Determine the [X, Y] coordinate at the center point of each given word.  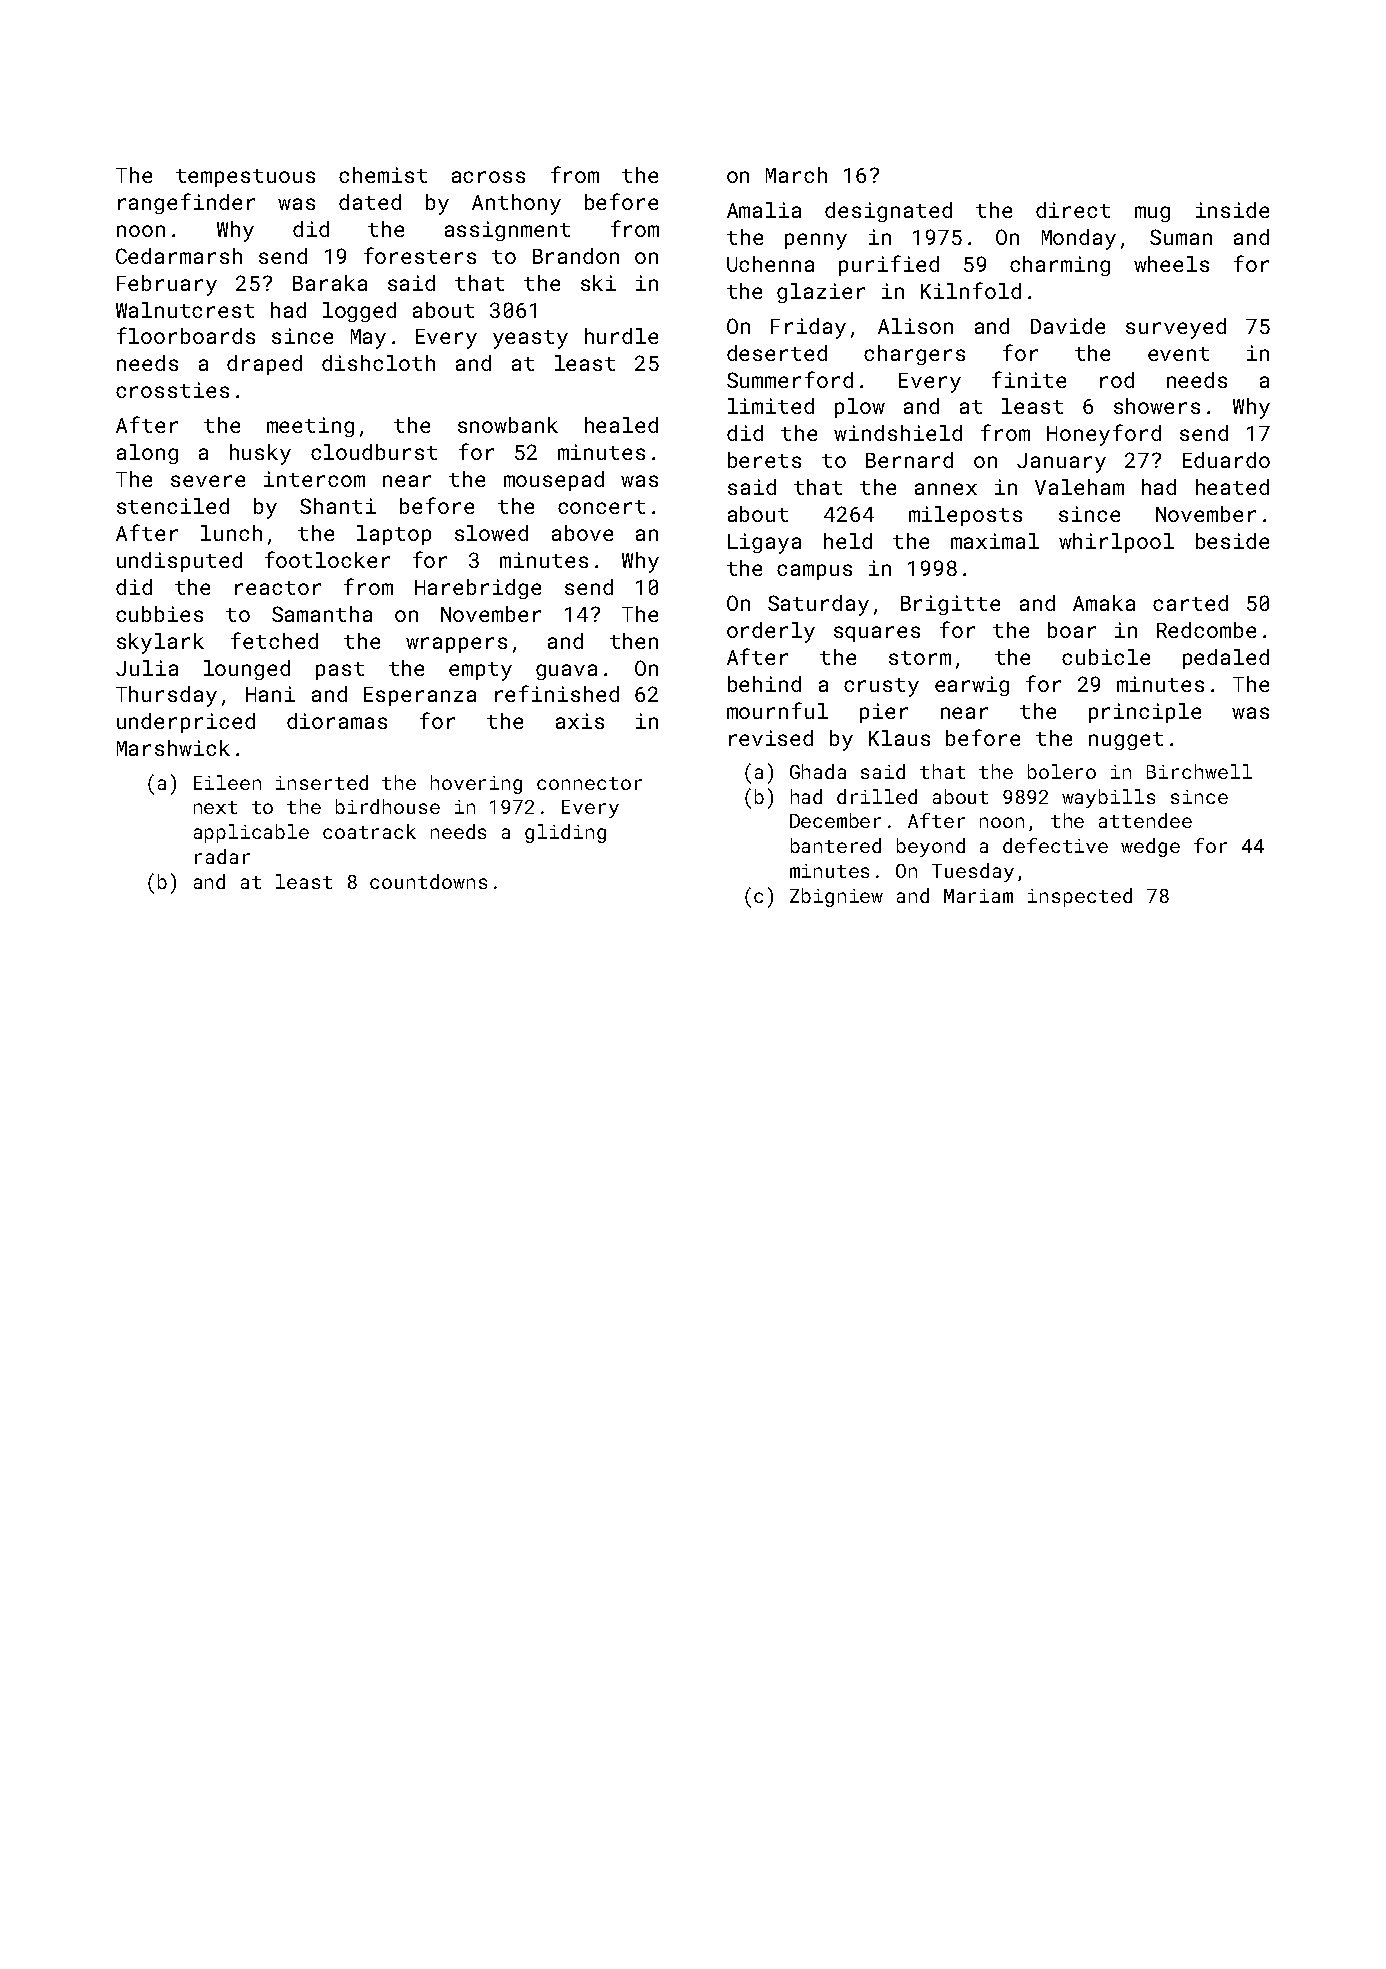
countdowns [428, 881]
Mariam [978, 896]
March [796, 175]
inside [1232, 210]
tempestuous [245, 178]
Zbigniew [836, 897]
